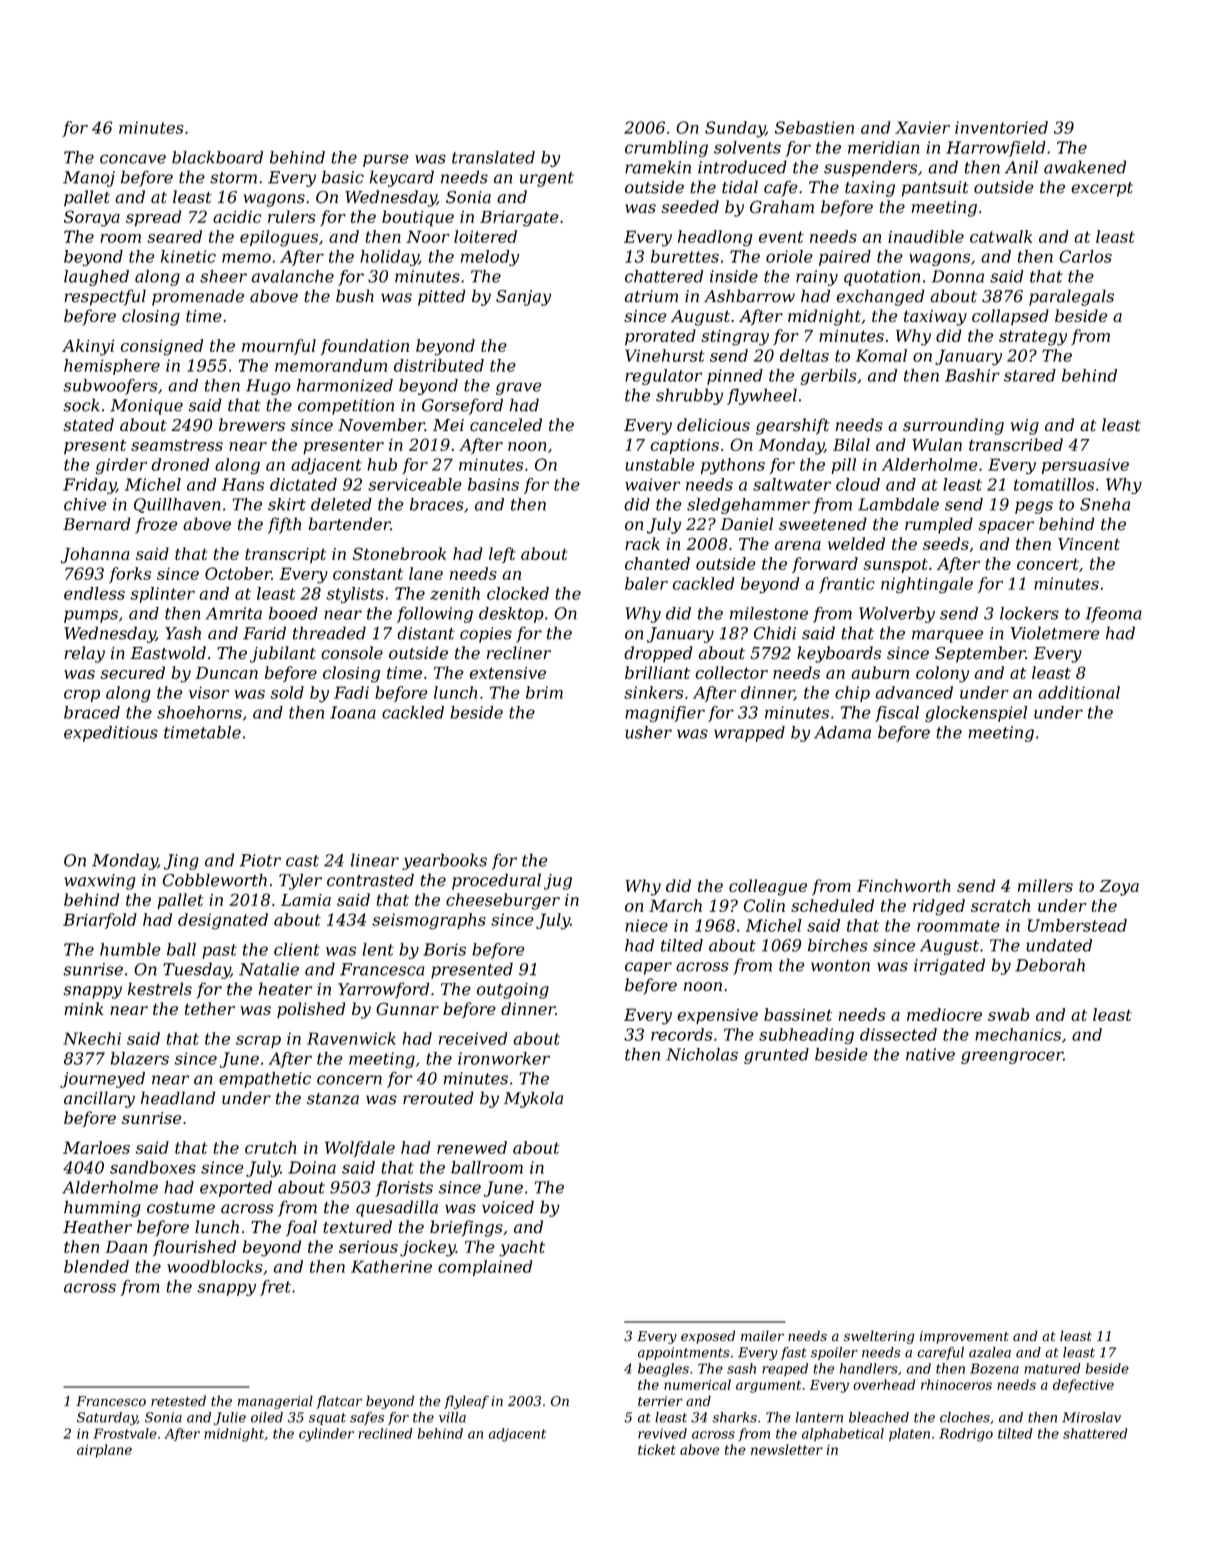 The width and height of the document is (1206, 1560). What do you see at coordinates (648, 732) in the document?
I see `usher` at bounding box center [648, 732].
